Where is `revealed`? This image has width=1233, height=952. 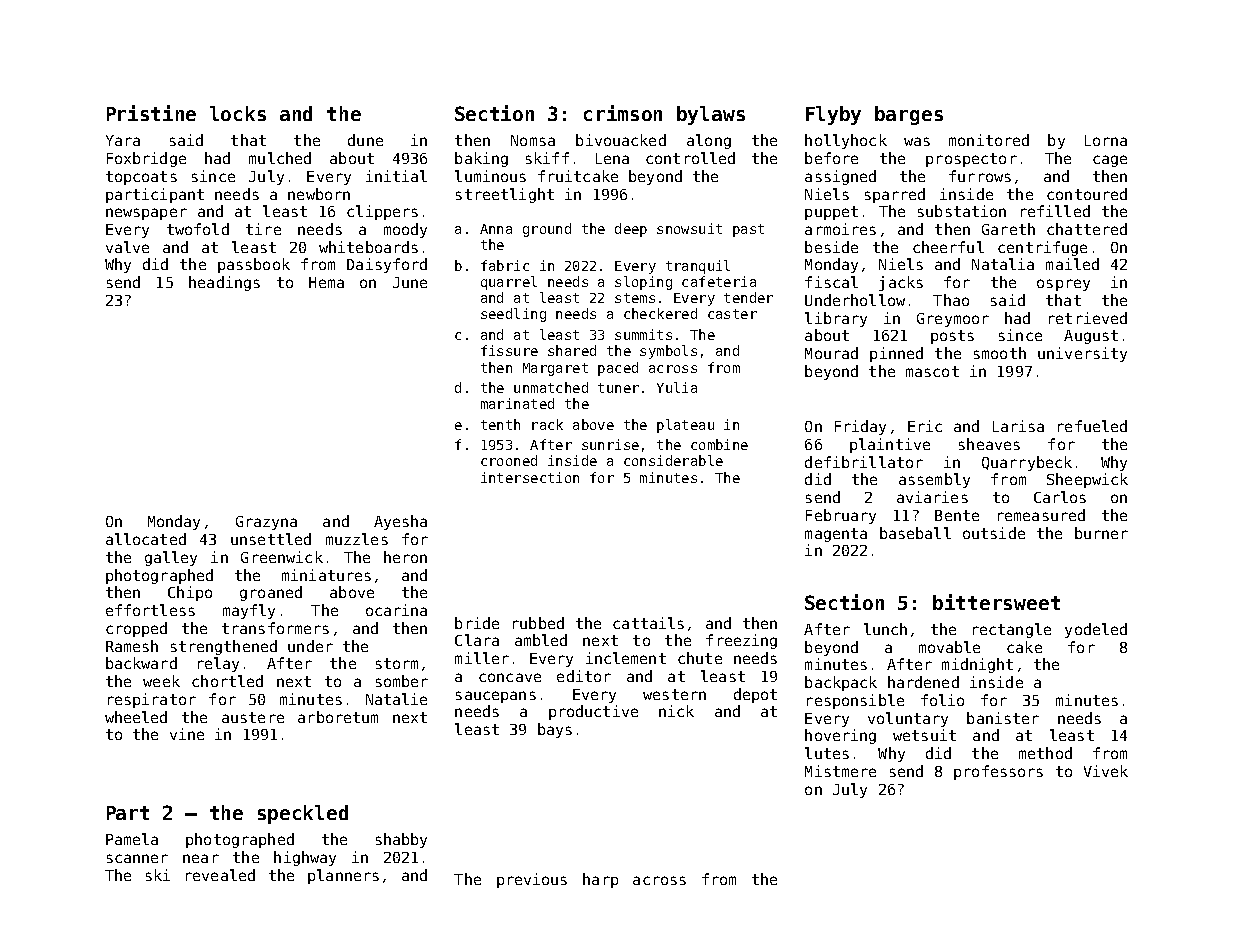
revealed is located at coordinates (220, 875).
